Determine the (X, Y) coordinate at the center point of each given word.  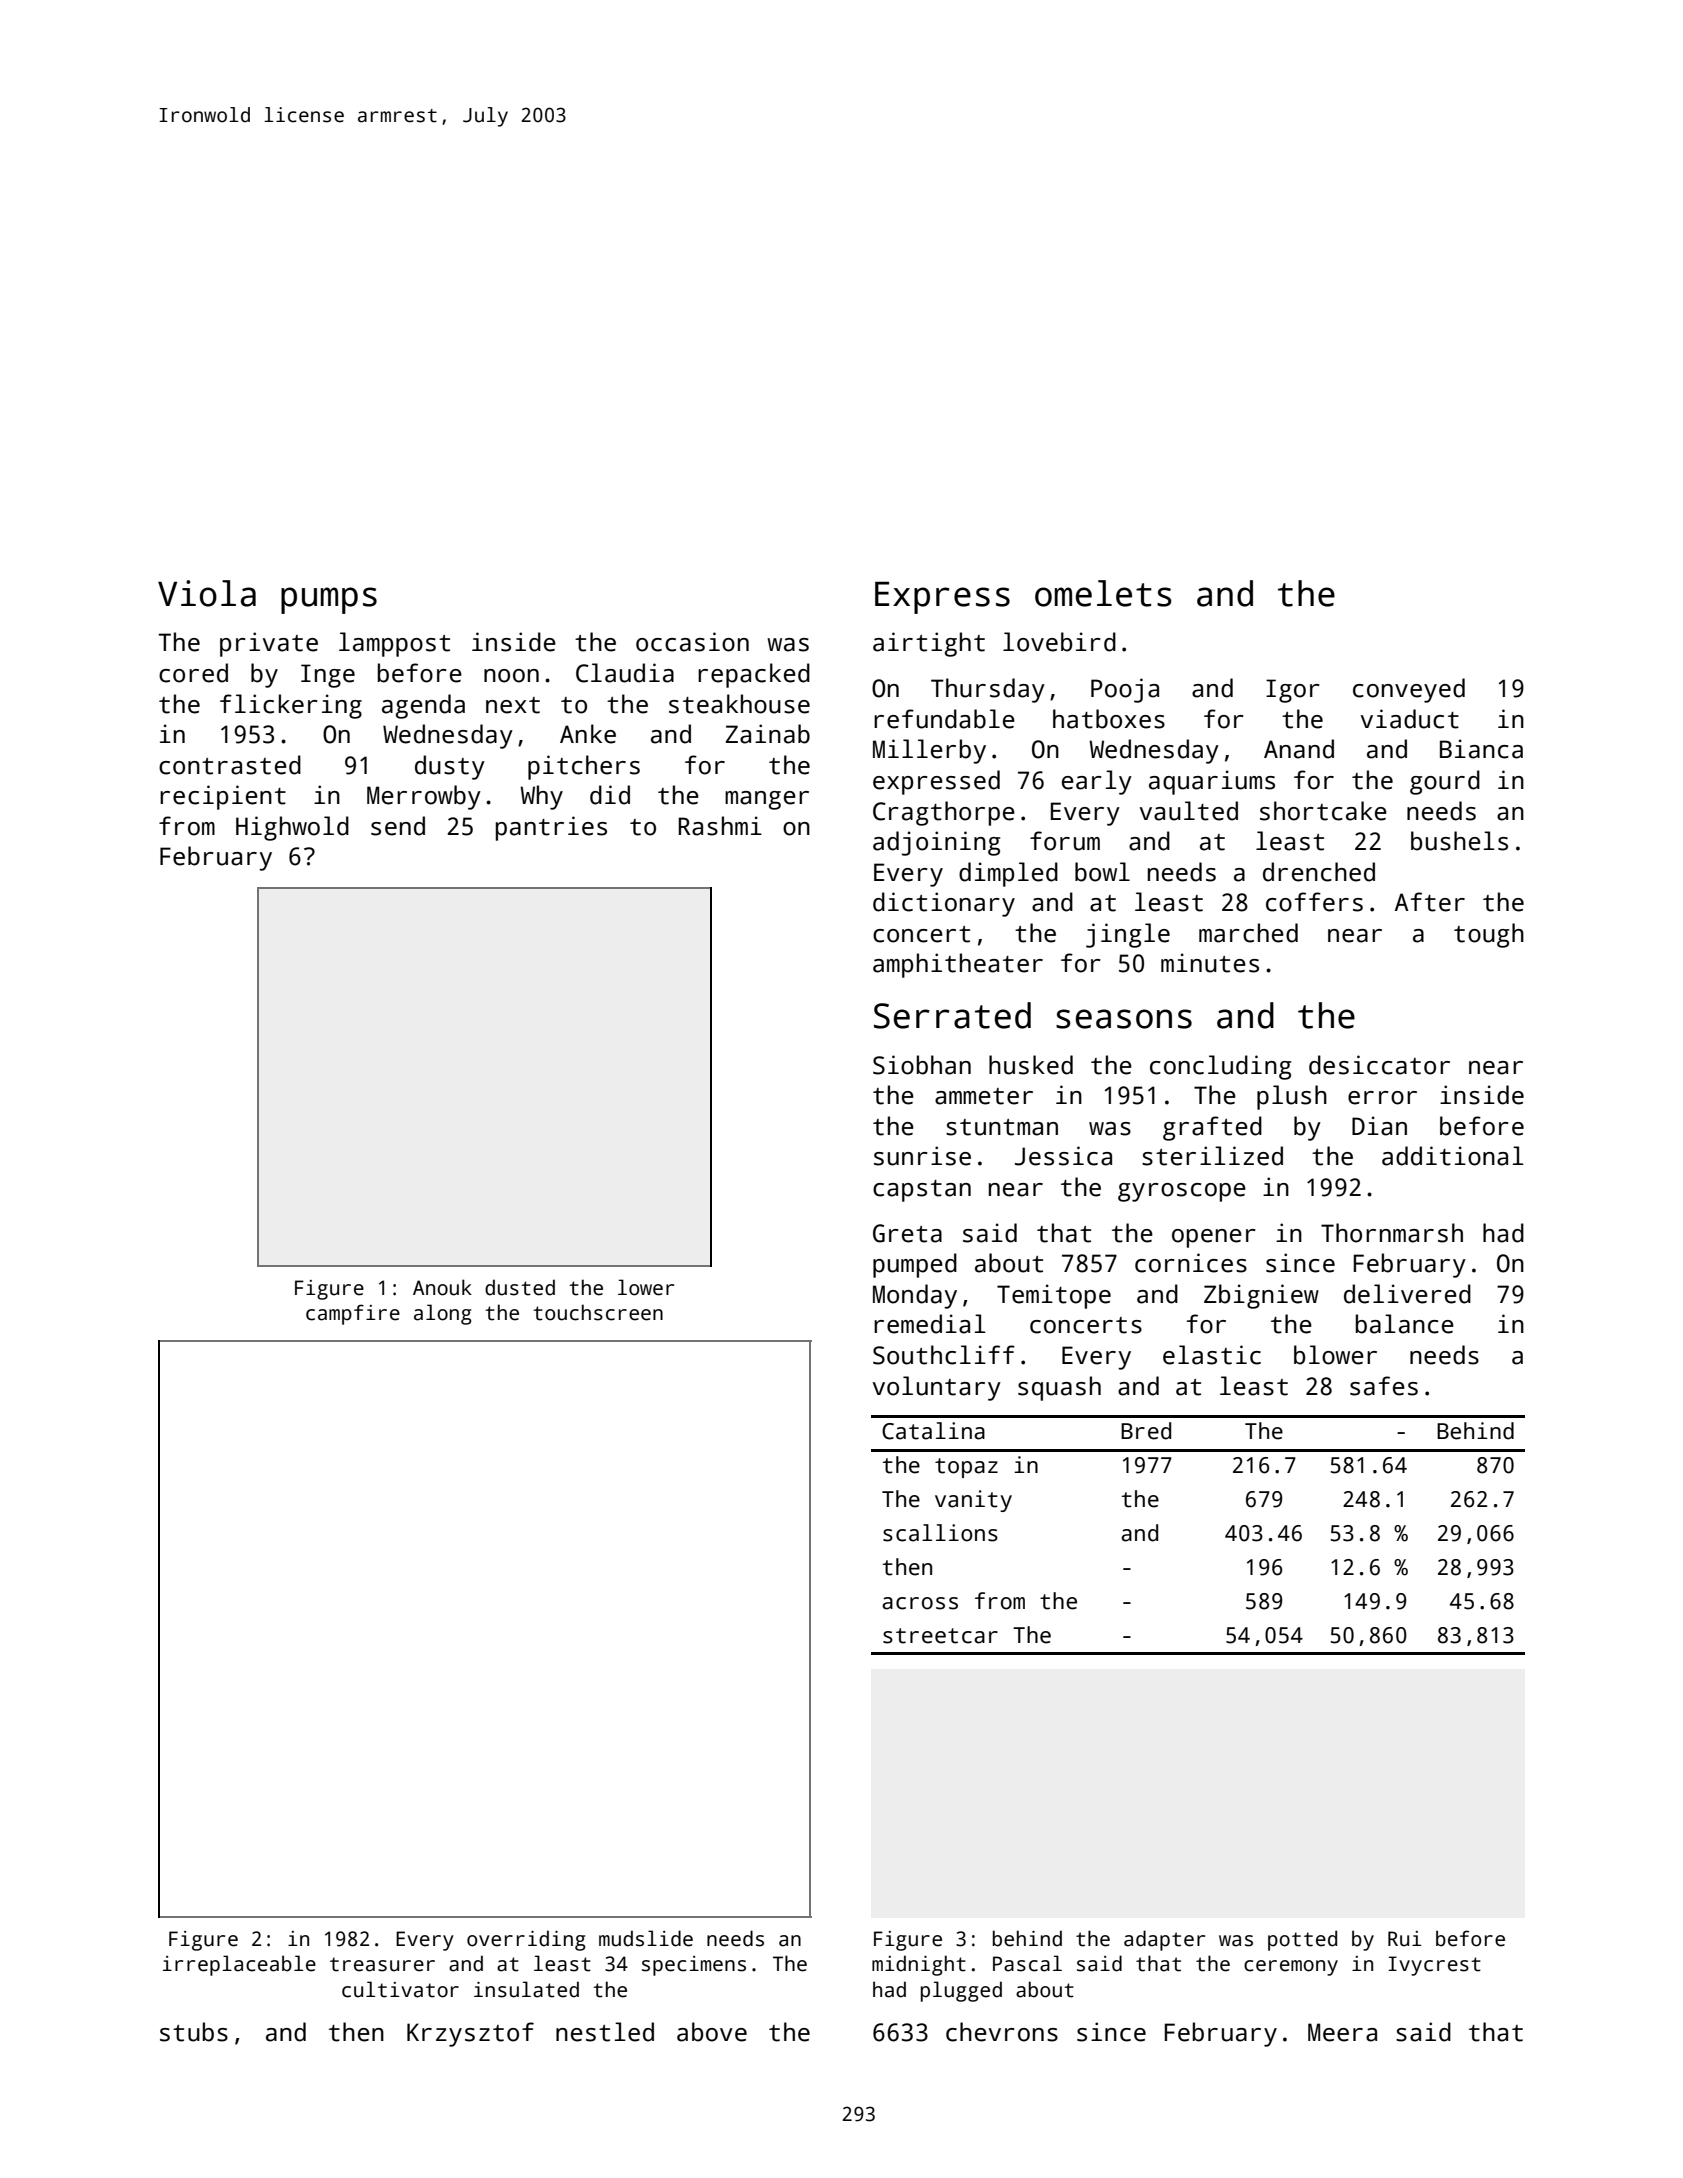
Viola (207, 593)
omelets (1103, 593)
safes (1384, 1386)
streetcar (940, 1636)
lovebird (1059, 642)
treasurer (382, 1964)
